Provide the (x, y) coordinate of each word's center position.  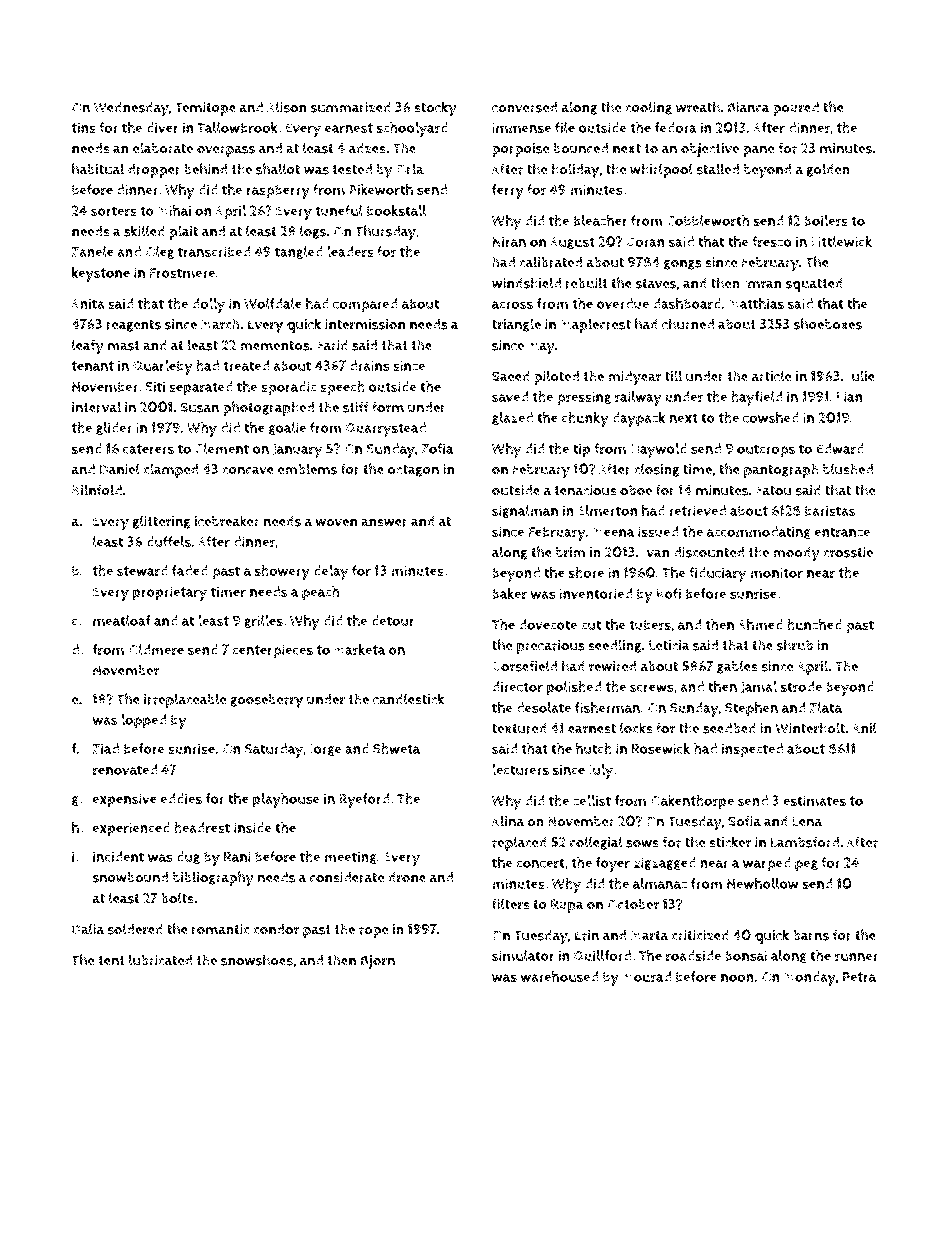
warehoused (559, 976)
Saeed (511, 376)
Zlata (826, 707)
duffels (168, 541)
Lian (850, 396)
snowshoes (257, 960)
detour (393, 620)
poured (796, 109)
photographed (268, 408)
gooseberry (266, 701)
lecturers (520, 769)
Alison (287, 107)
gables (737, 667)
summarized (351, 107)
